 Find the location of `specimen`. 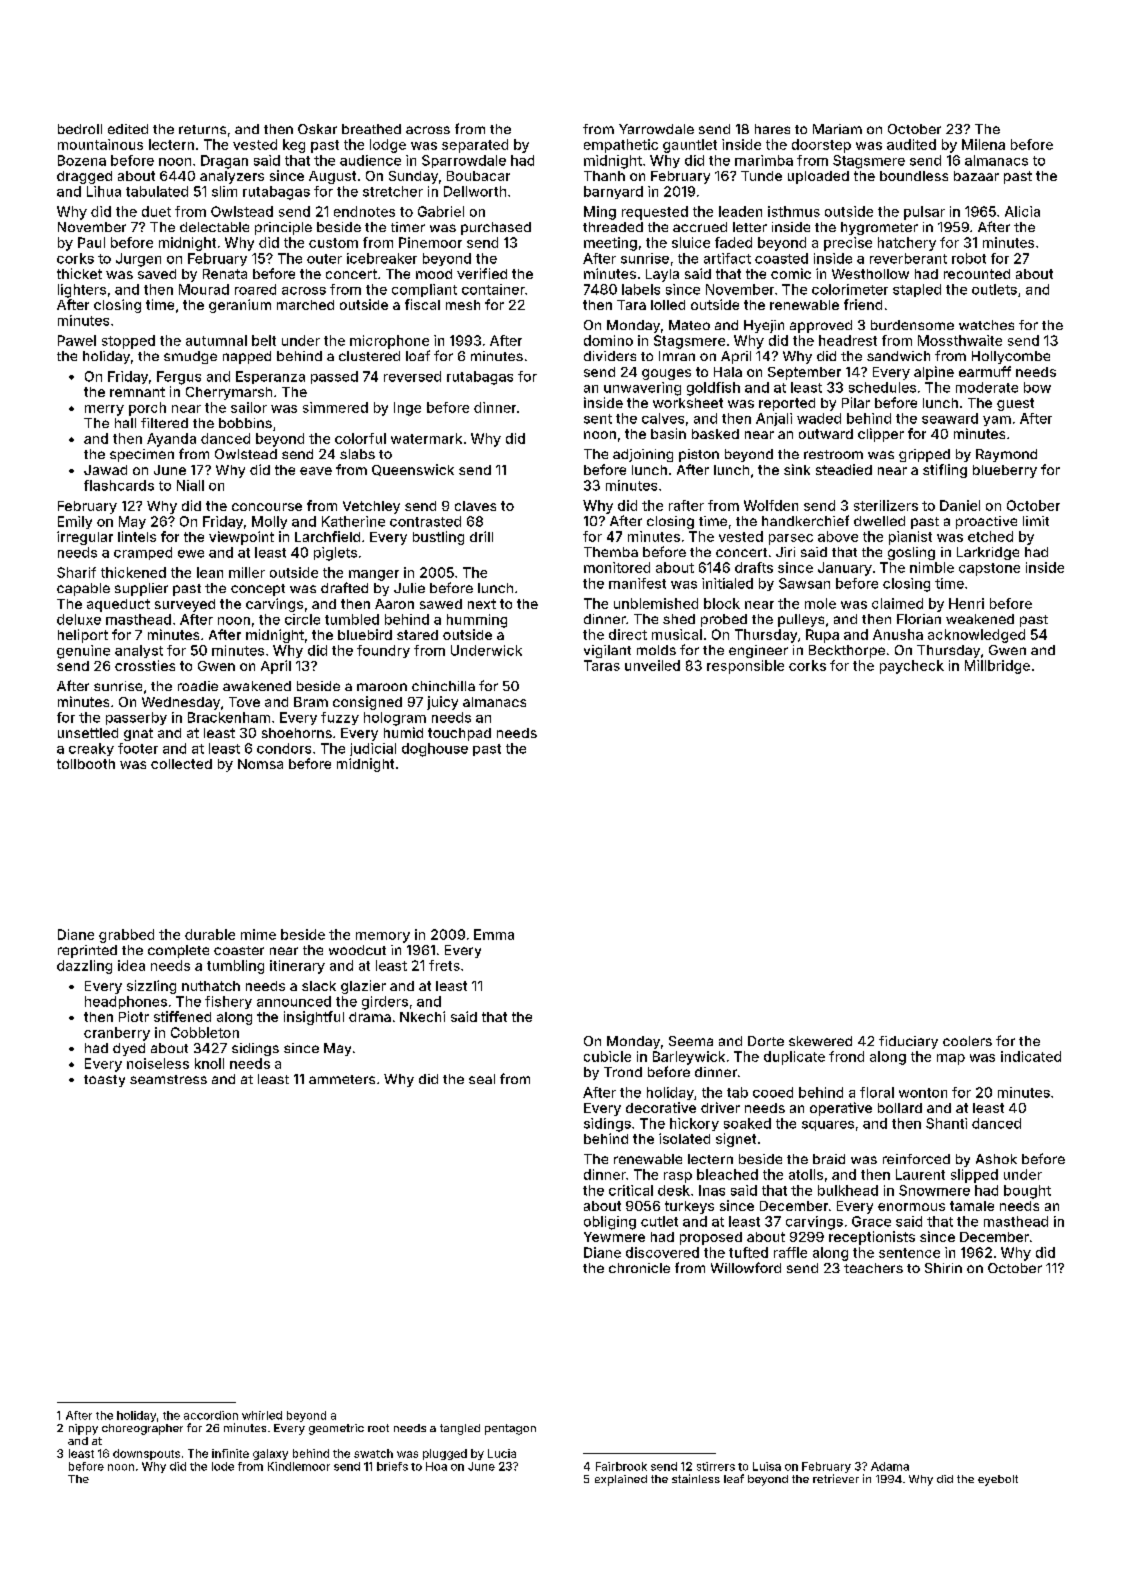

specimen is located at coordinates (142, 455).
